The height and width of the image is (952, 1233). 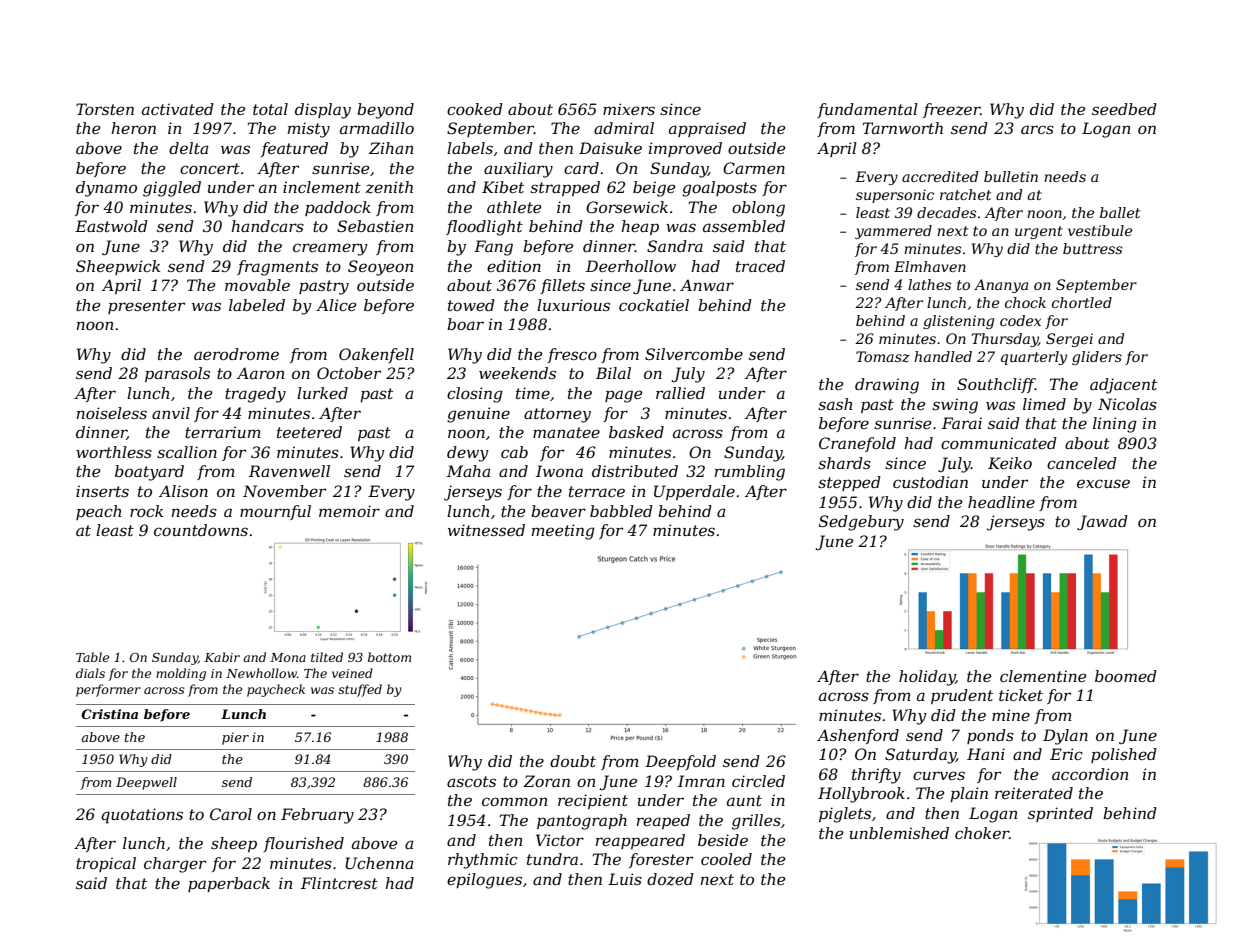 What do you see at coordinates (349, 511) in the image?
I see `memoir` at bounding box center [349, 511].
